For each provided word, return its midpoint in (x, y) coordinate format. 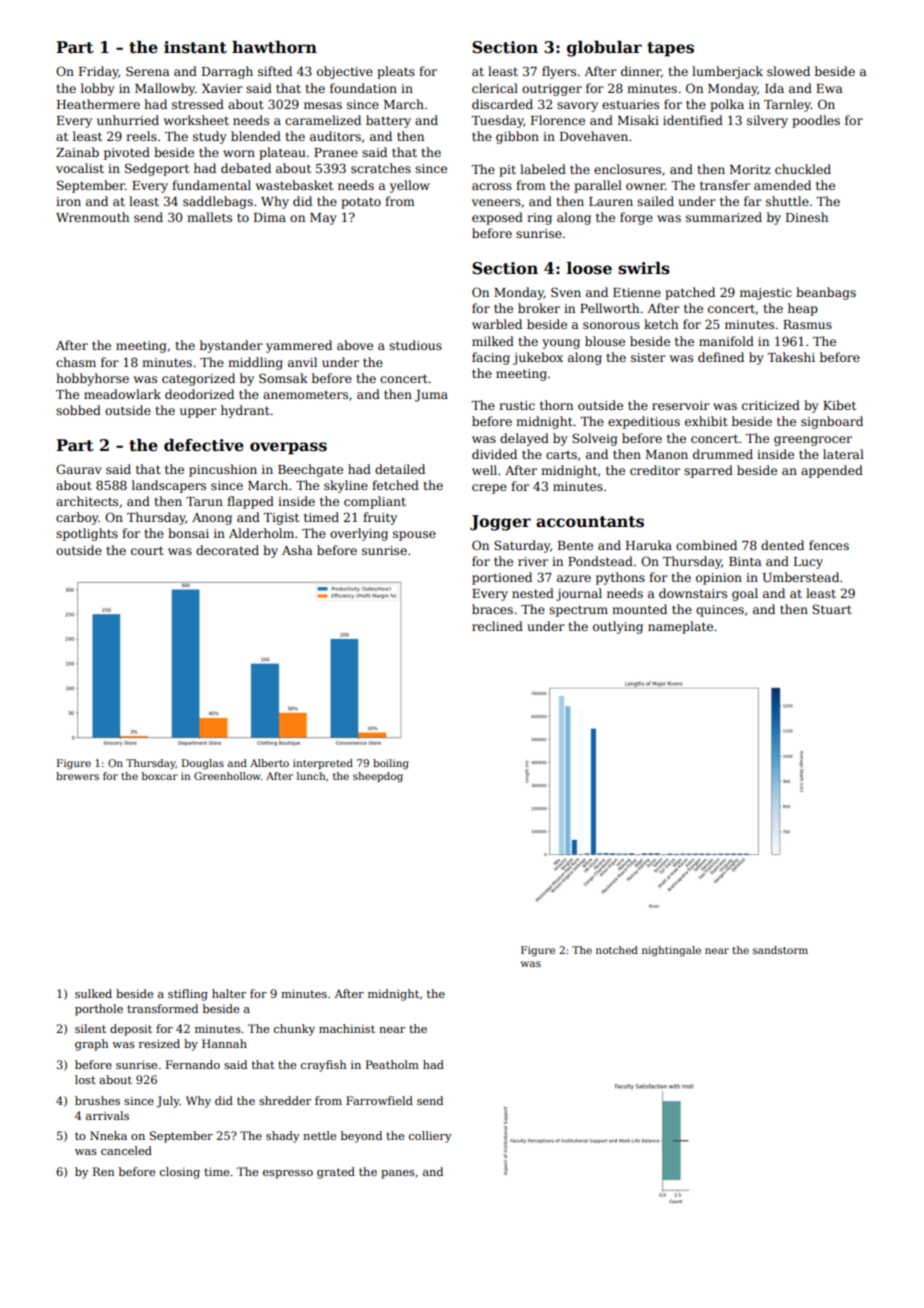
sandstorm (780, 950)
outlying (618, 627)
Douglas (203, 764)
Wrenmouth (92, 217)
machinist (347, 1028)
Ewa (829, 88)
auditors (335, 136)
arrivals (107, 1115)
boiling (391, 764)
